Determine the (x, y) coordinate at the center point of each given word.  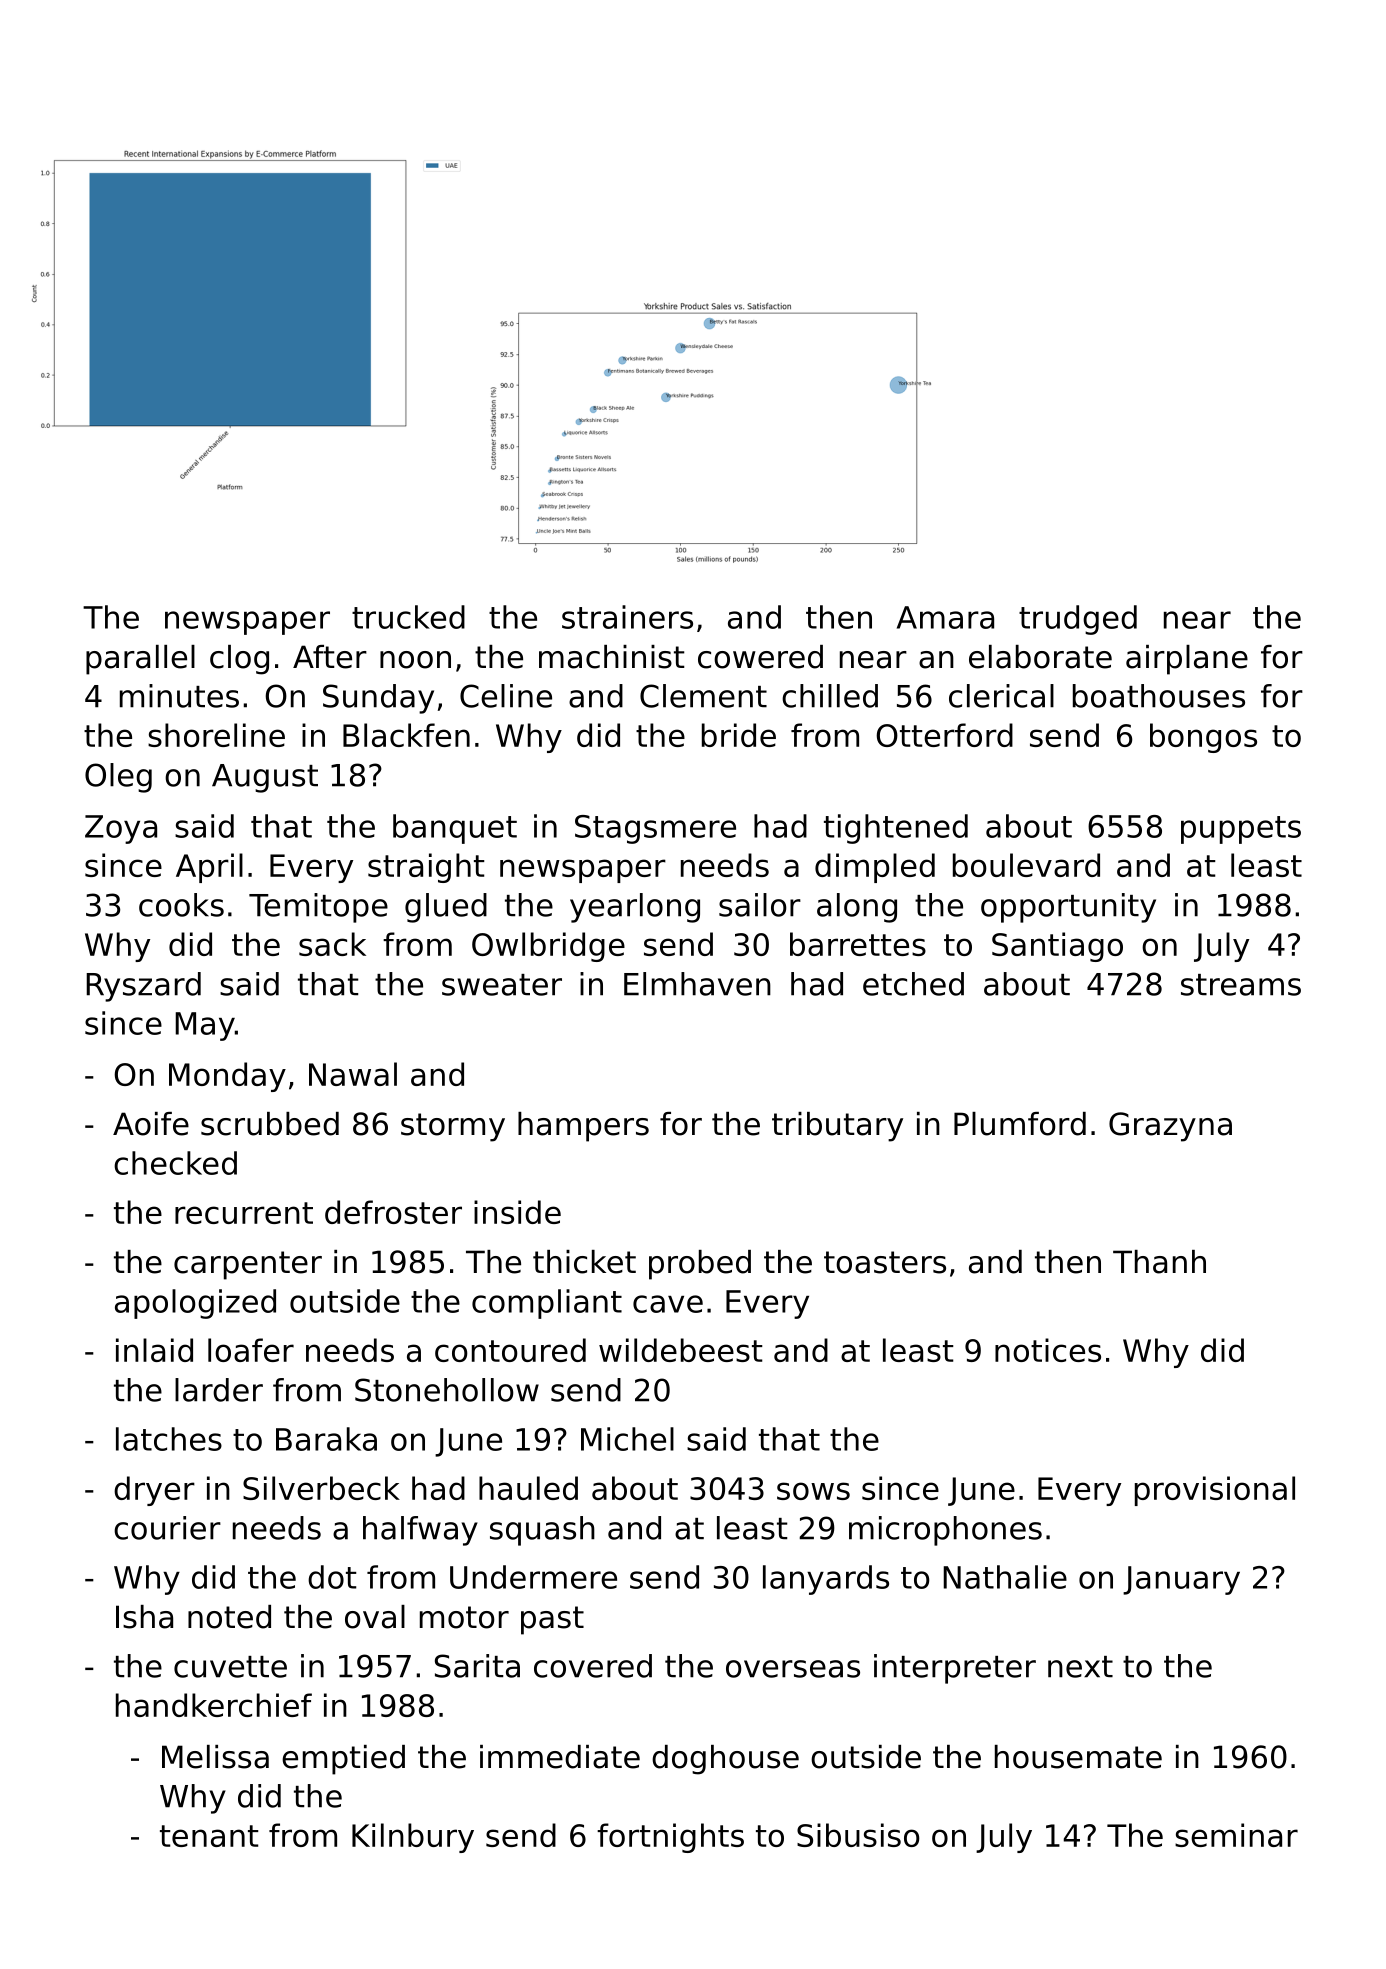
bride (739, 735)
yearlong (635, 908)
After (330, 657)
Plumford (1020, 1124)
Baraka (326, 1439)
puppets (1241, 830)
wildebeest (681, 1350)
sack (332, 944)
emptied (343, 1760)
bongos (1203, 738)
